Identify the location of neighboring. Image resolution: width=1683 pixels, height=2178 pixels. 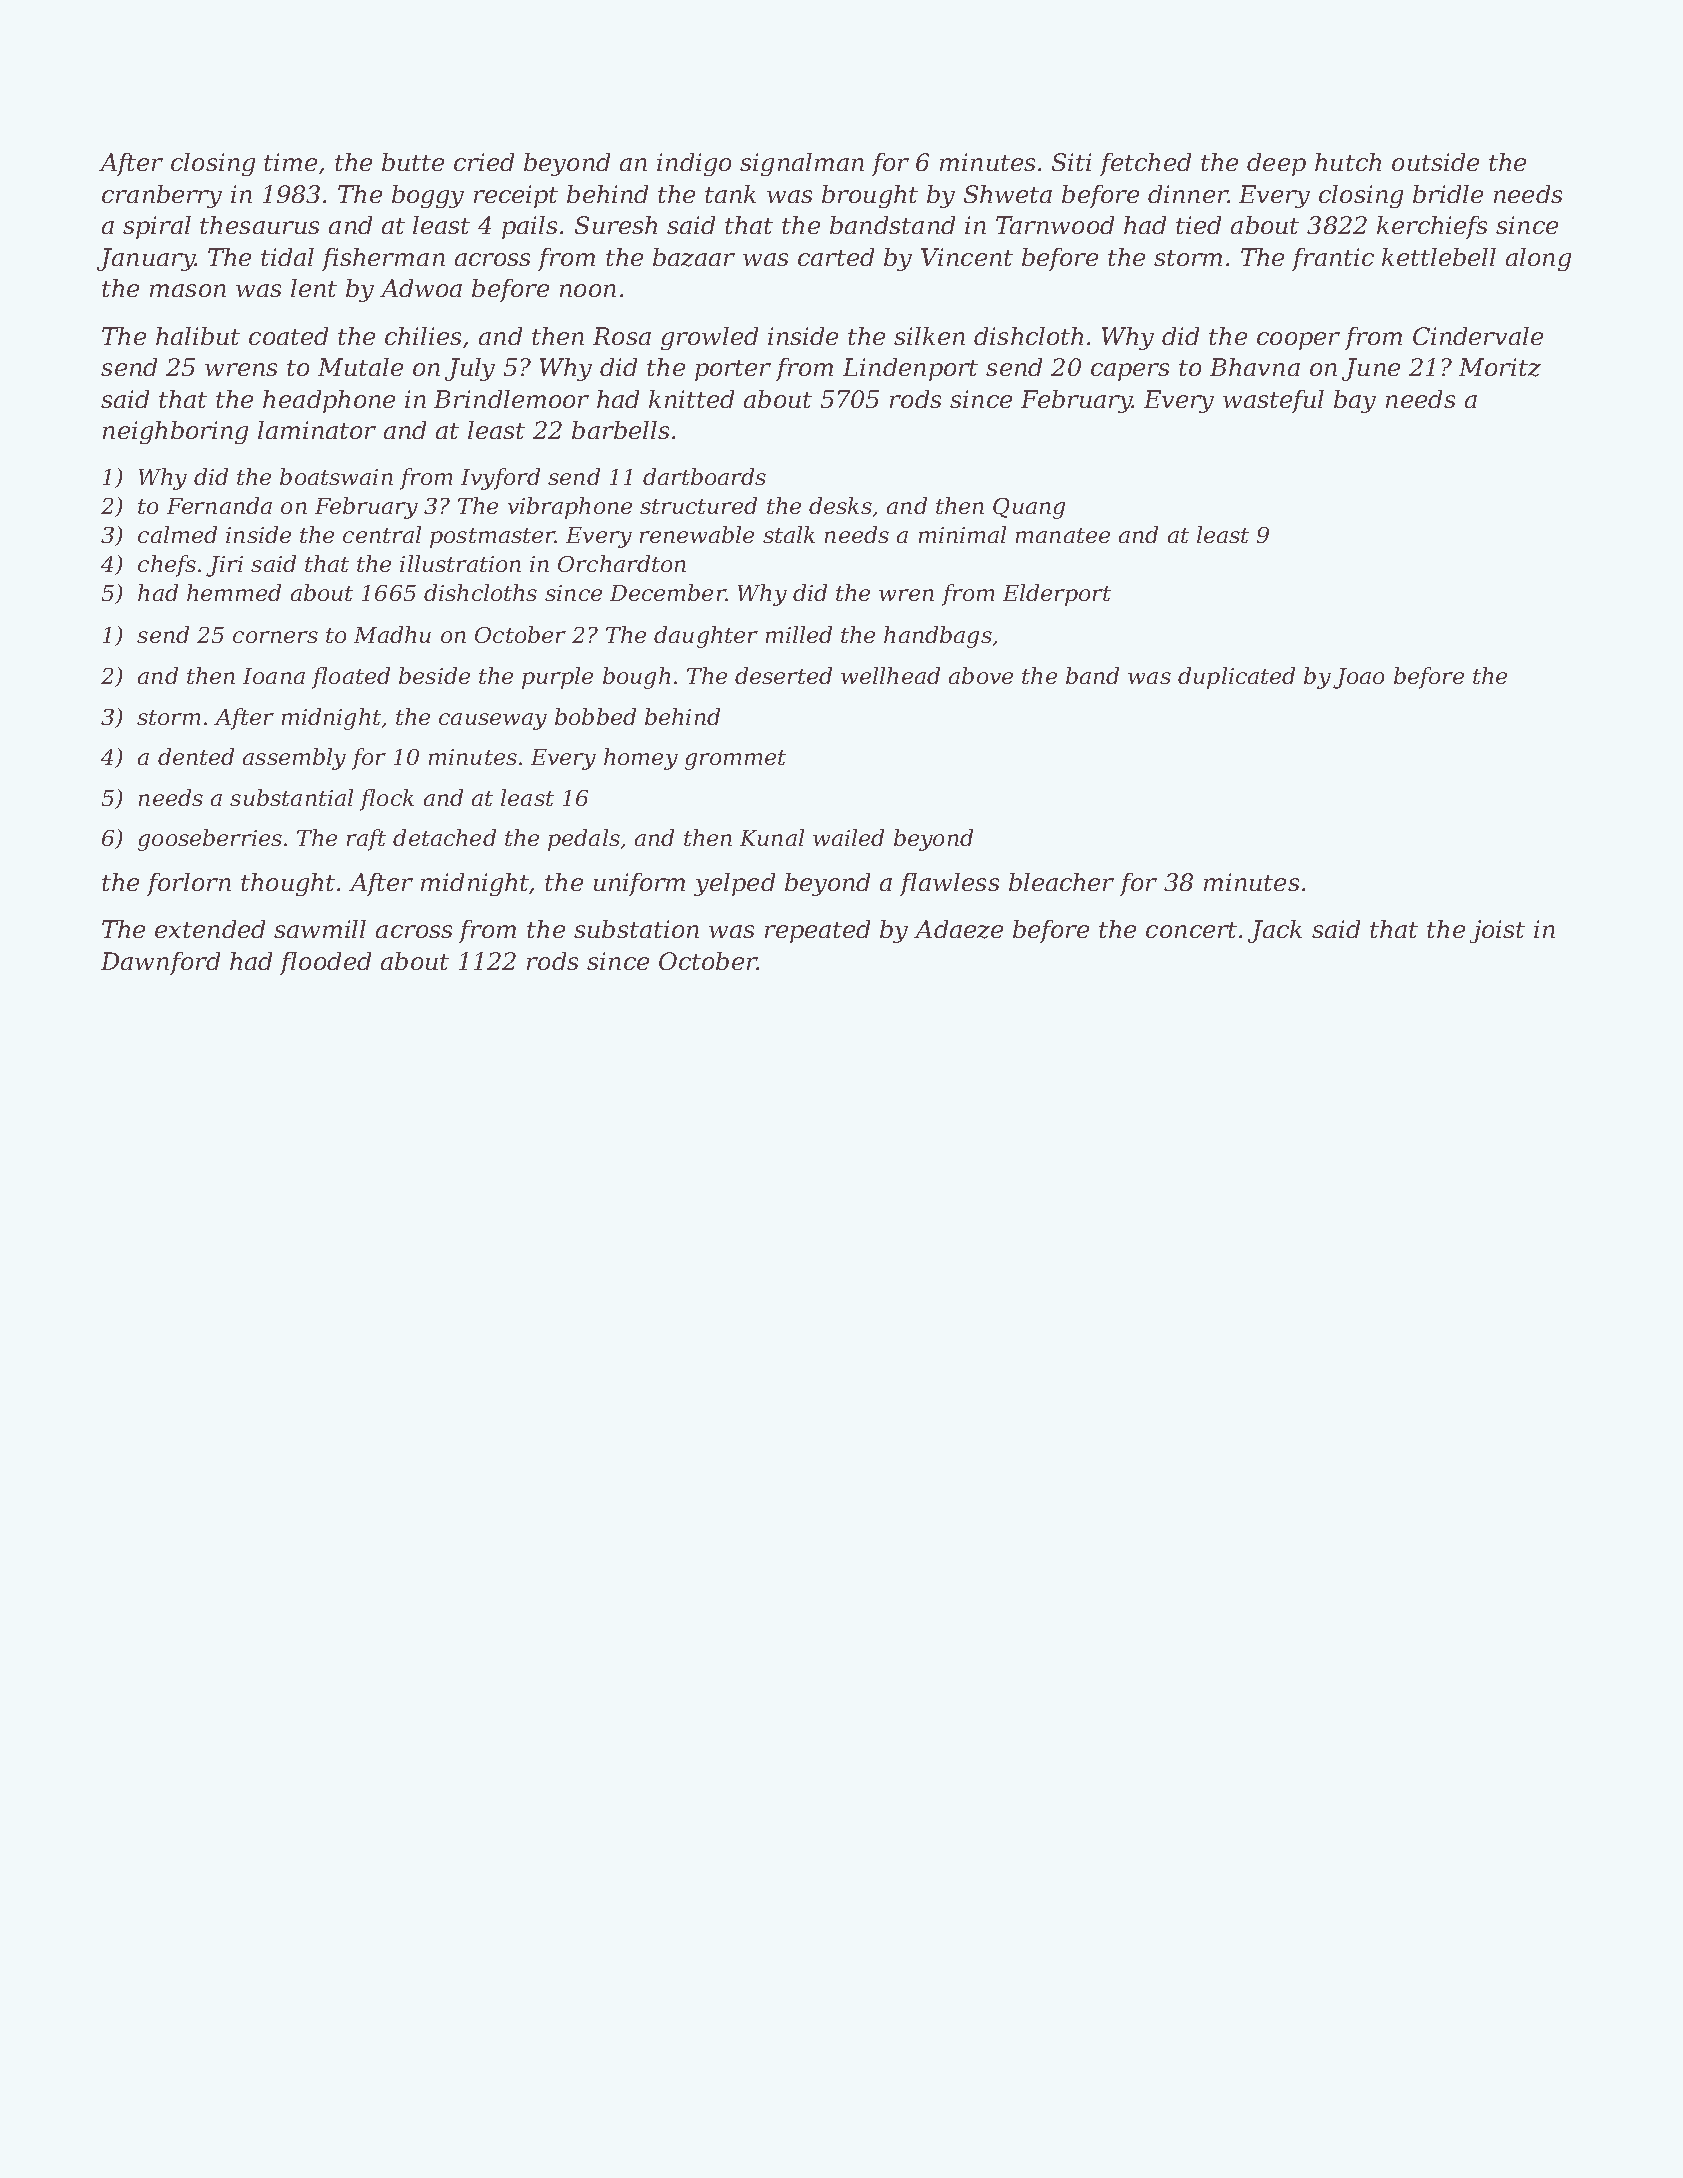
(175, 432).
